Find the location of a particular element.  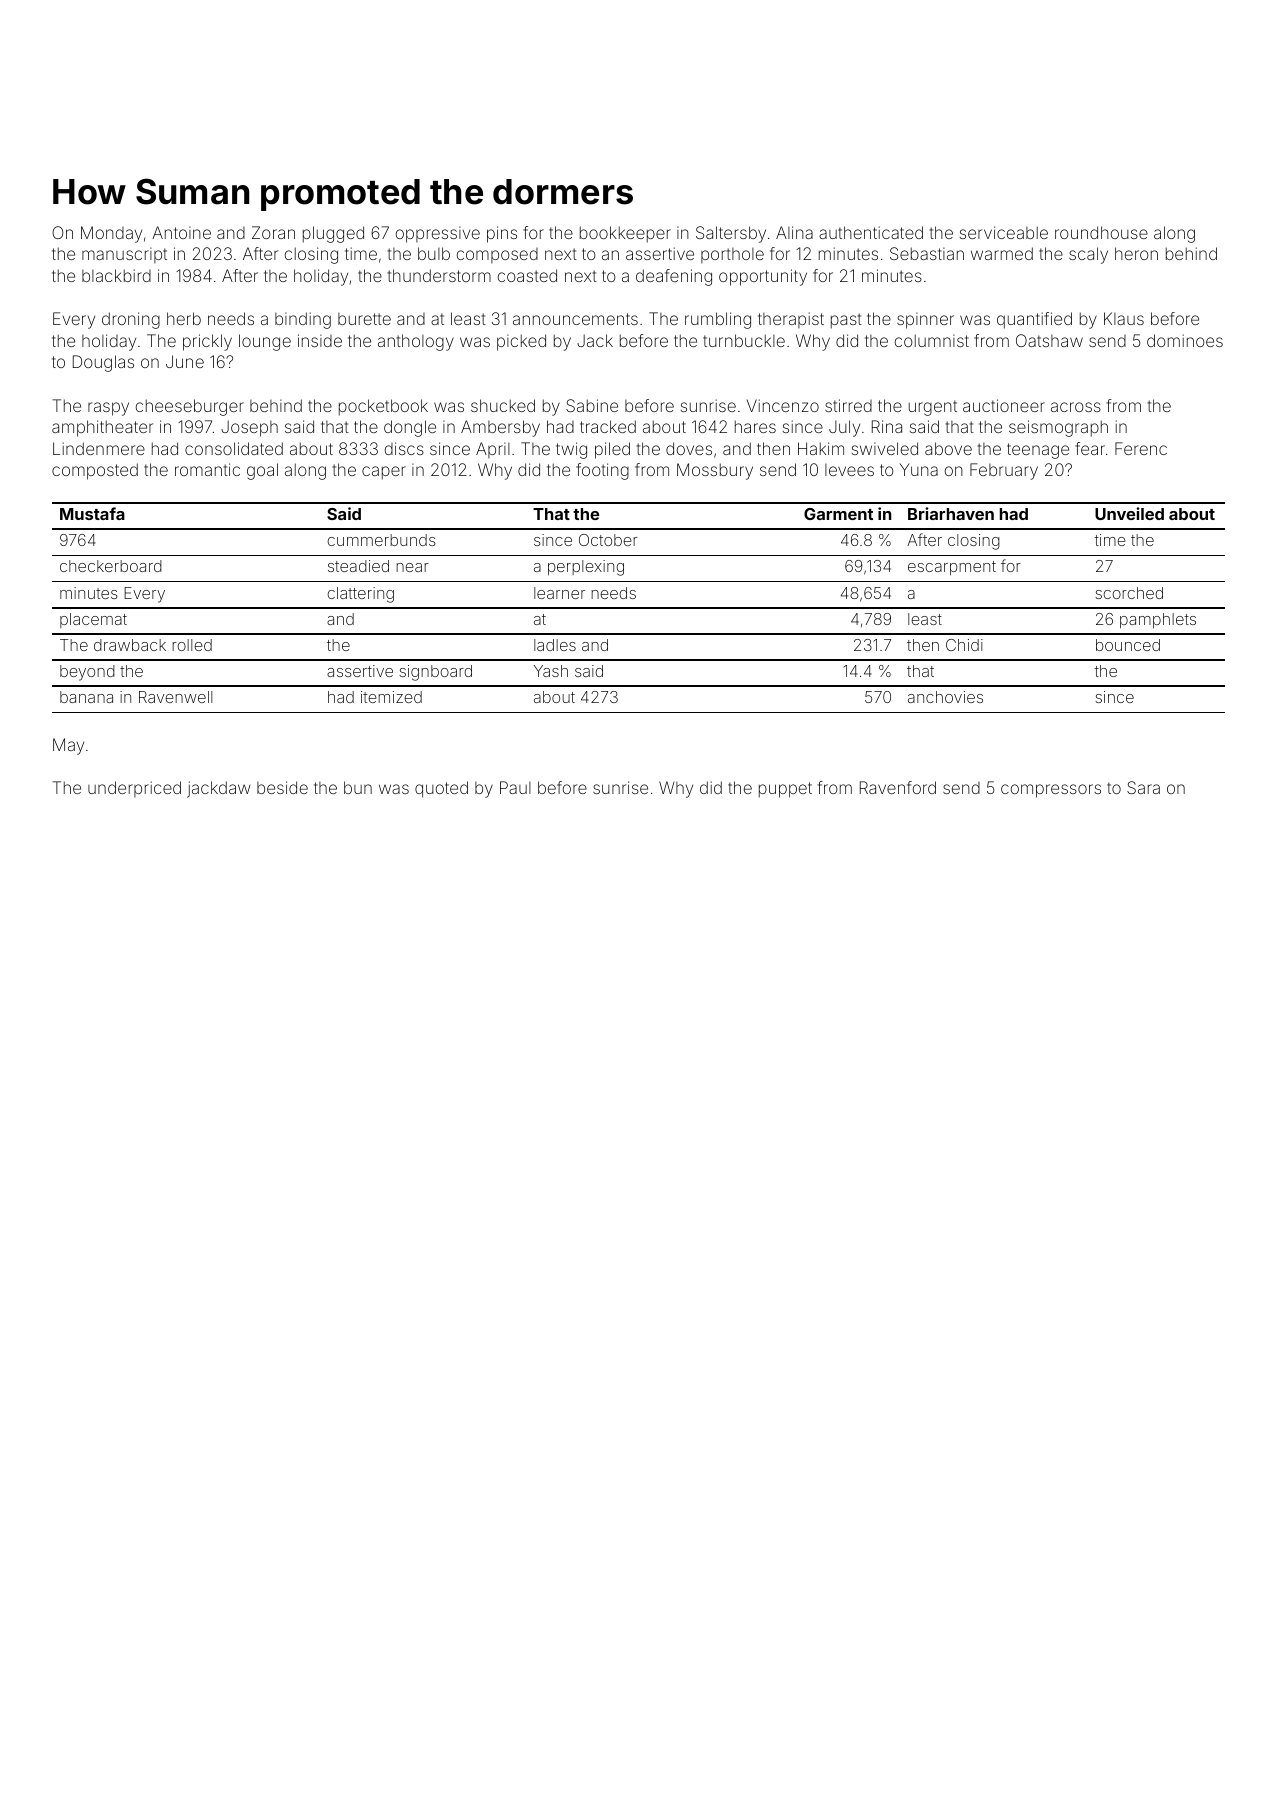

deafening is located at coordinates (674, 277).
